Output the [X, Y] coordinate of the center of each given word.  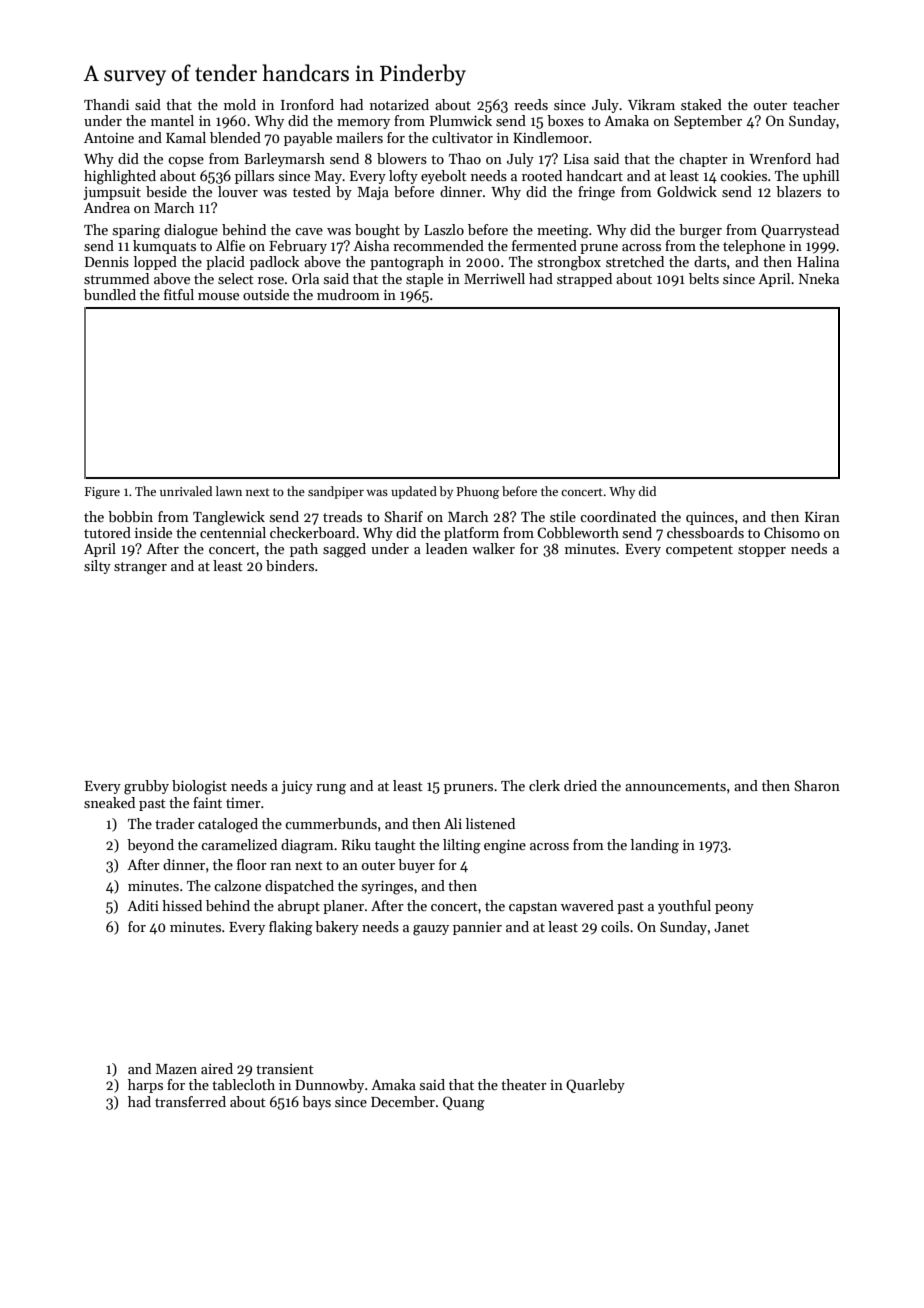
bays [316, 1103]
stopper [762, 551]
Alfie [230, 245]
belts [704, 278]
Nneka [819, 278]
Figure [102, 493]
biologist [199, 787]
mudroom [348, 294]
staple [424, 280]
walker [493, 548]
